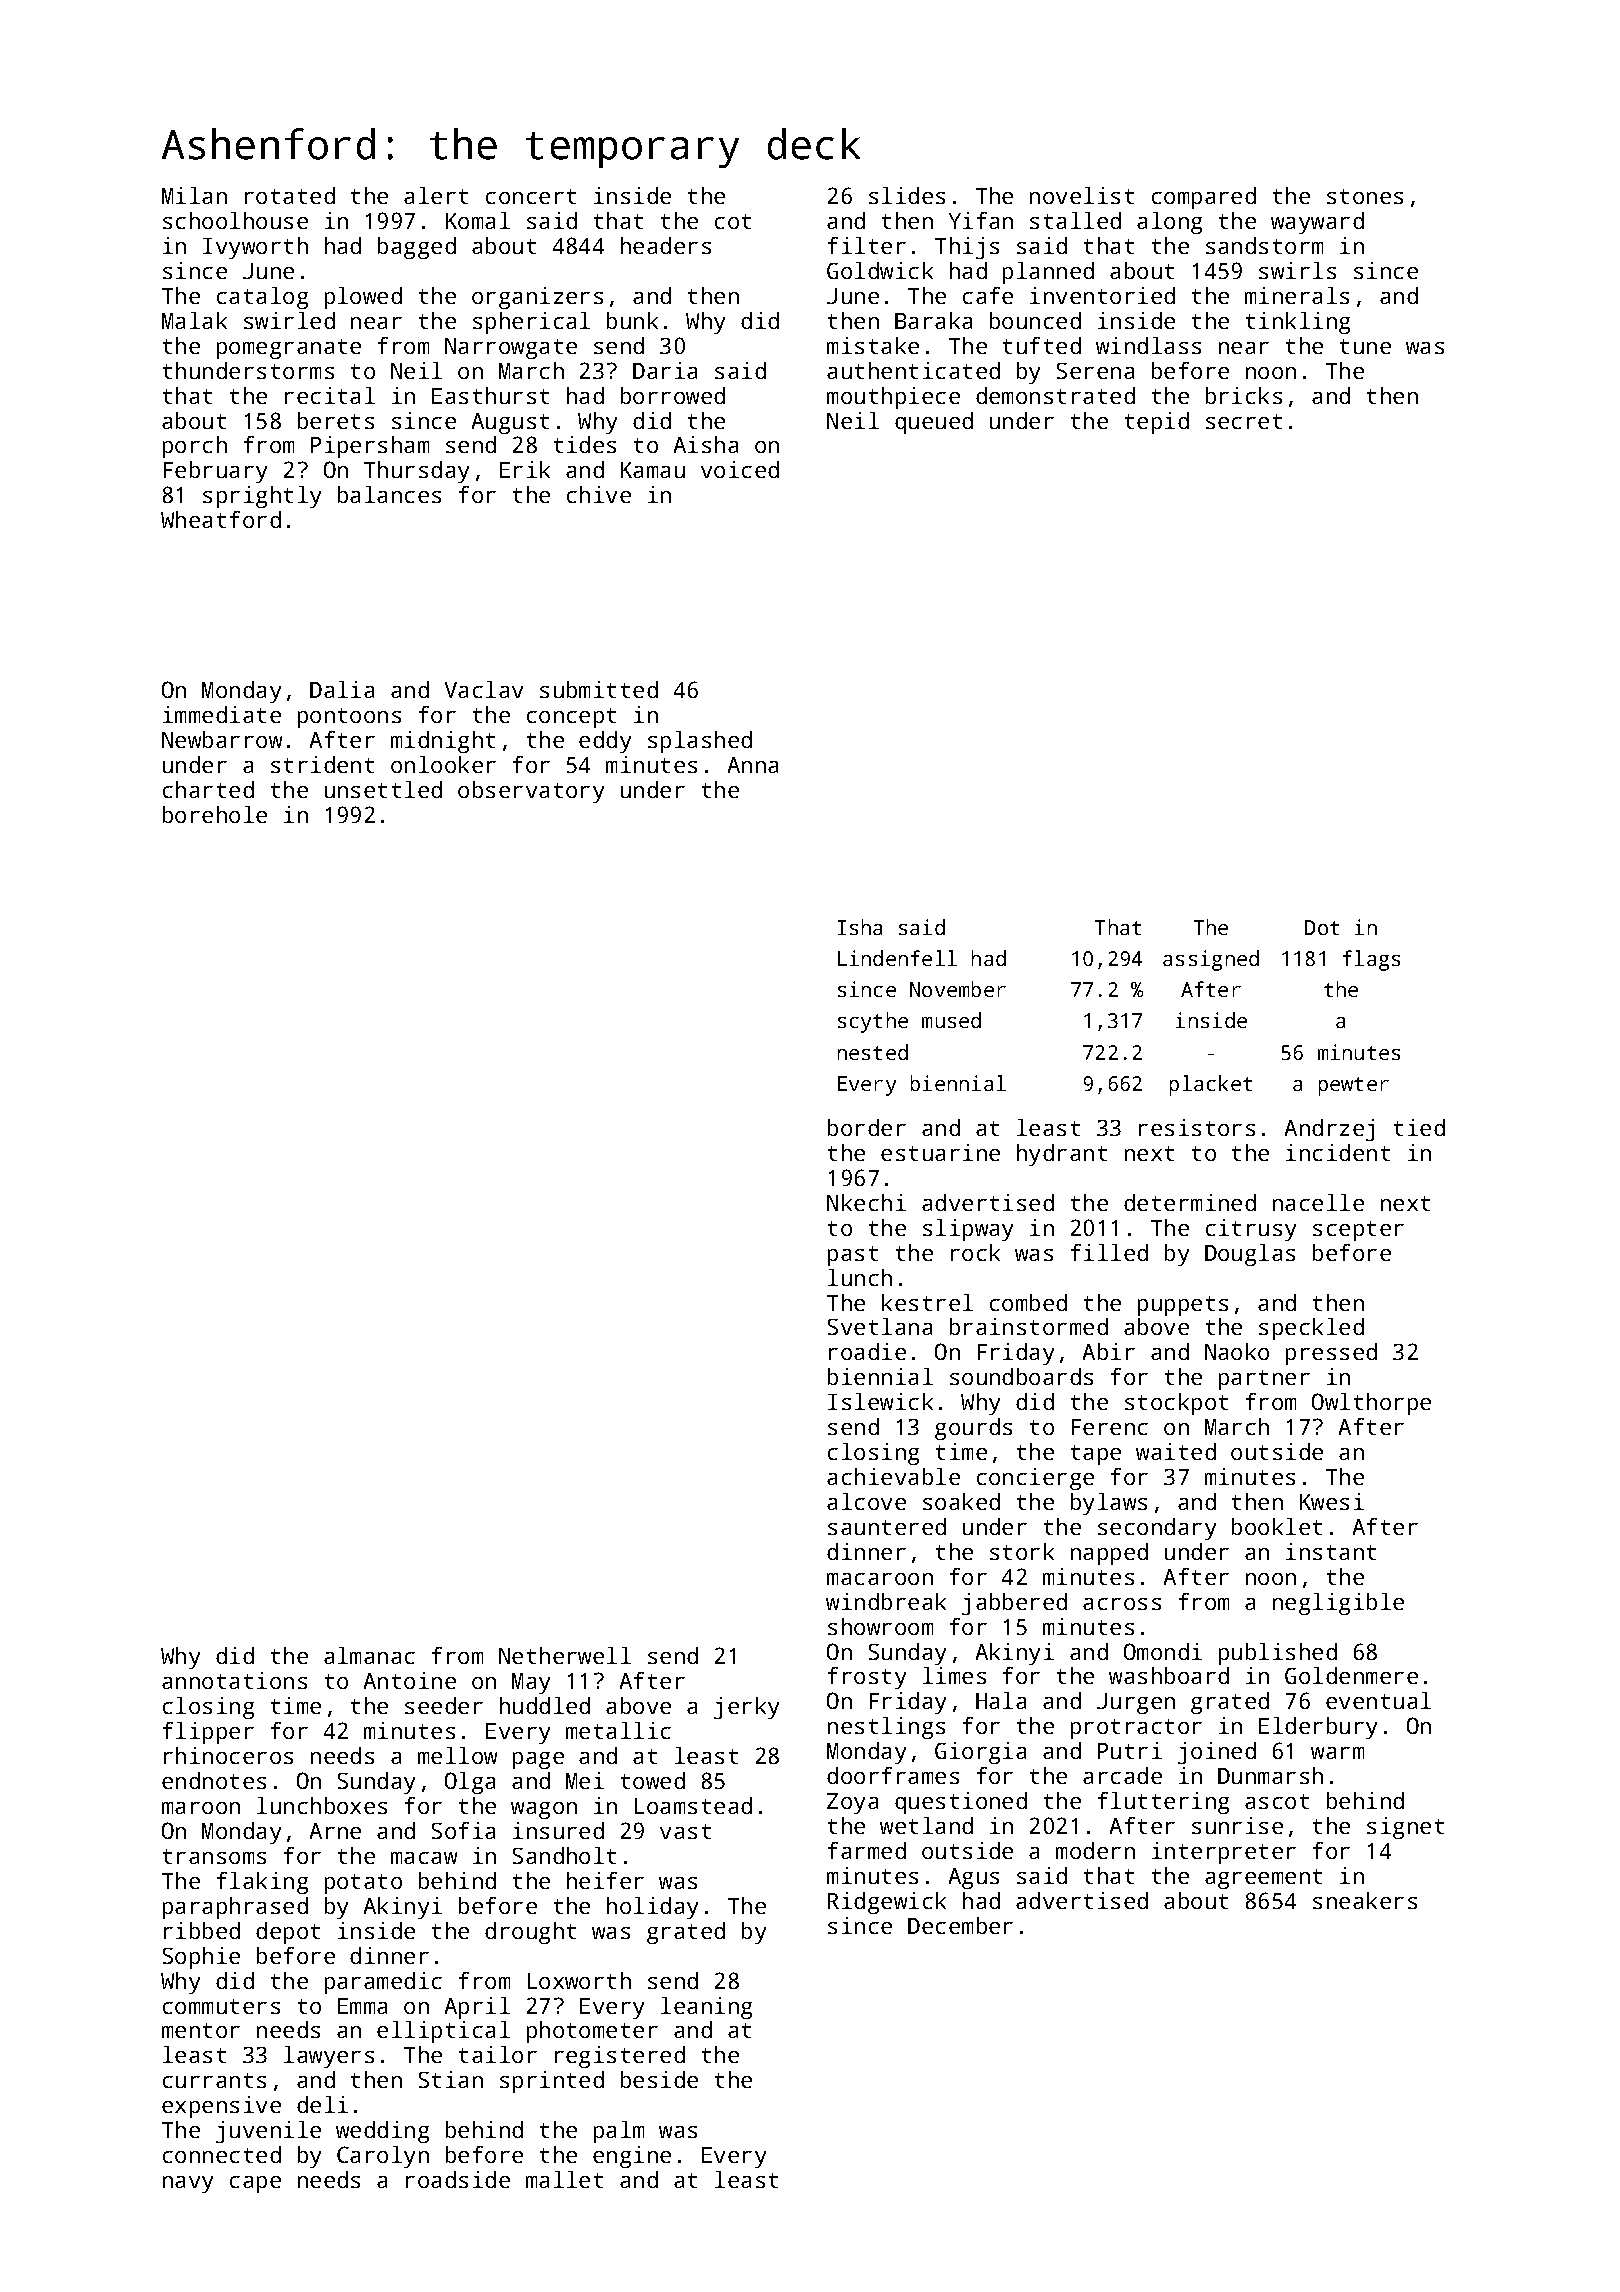 The height and width of the page is (2292, 1620). I want to click on voiced, so click(740, 469).
